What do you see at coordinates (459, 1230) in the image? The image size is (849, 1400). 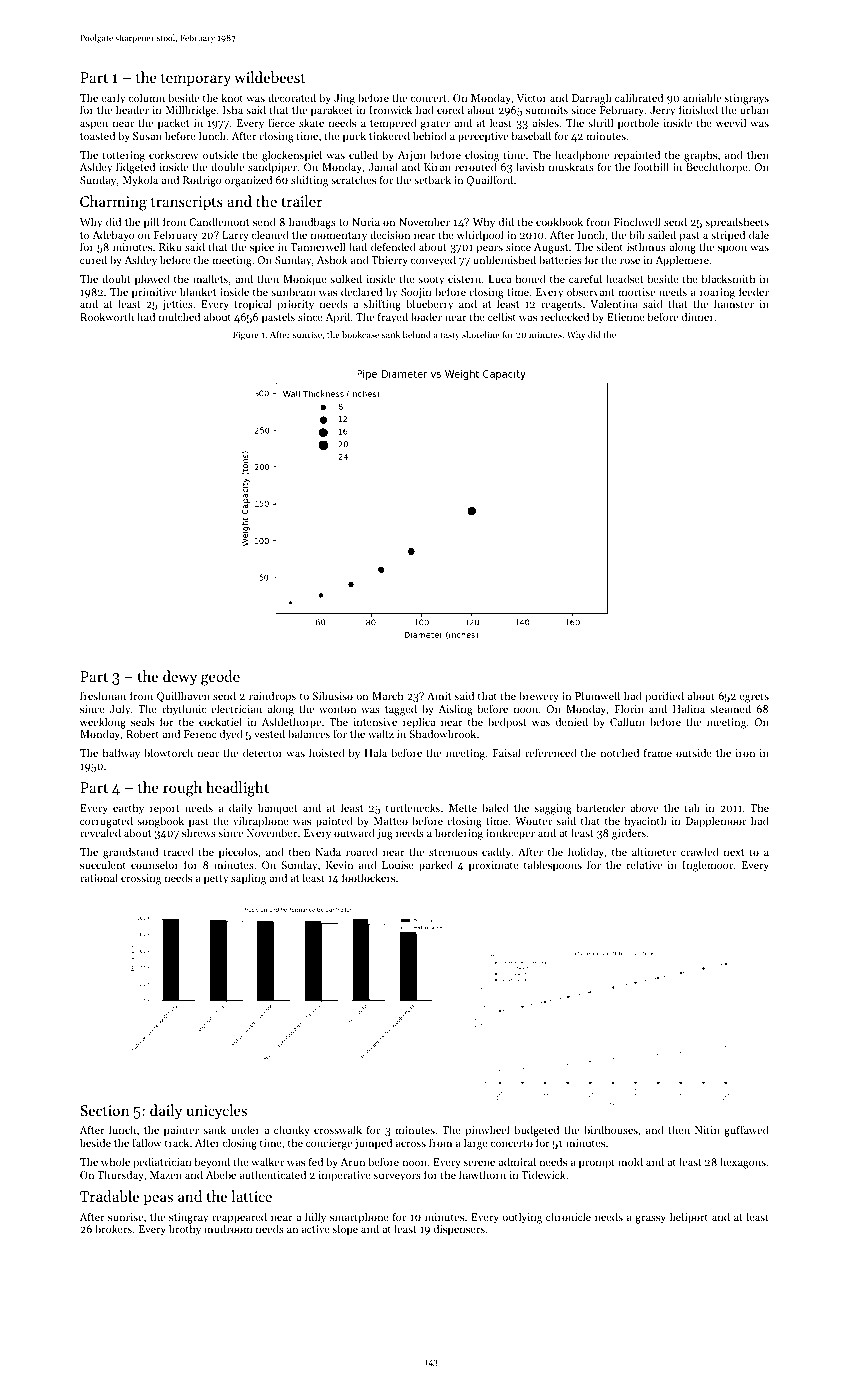 I see `dispensers` at bounding box center [459, 1230].
